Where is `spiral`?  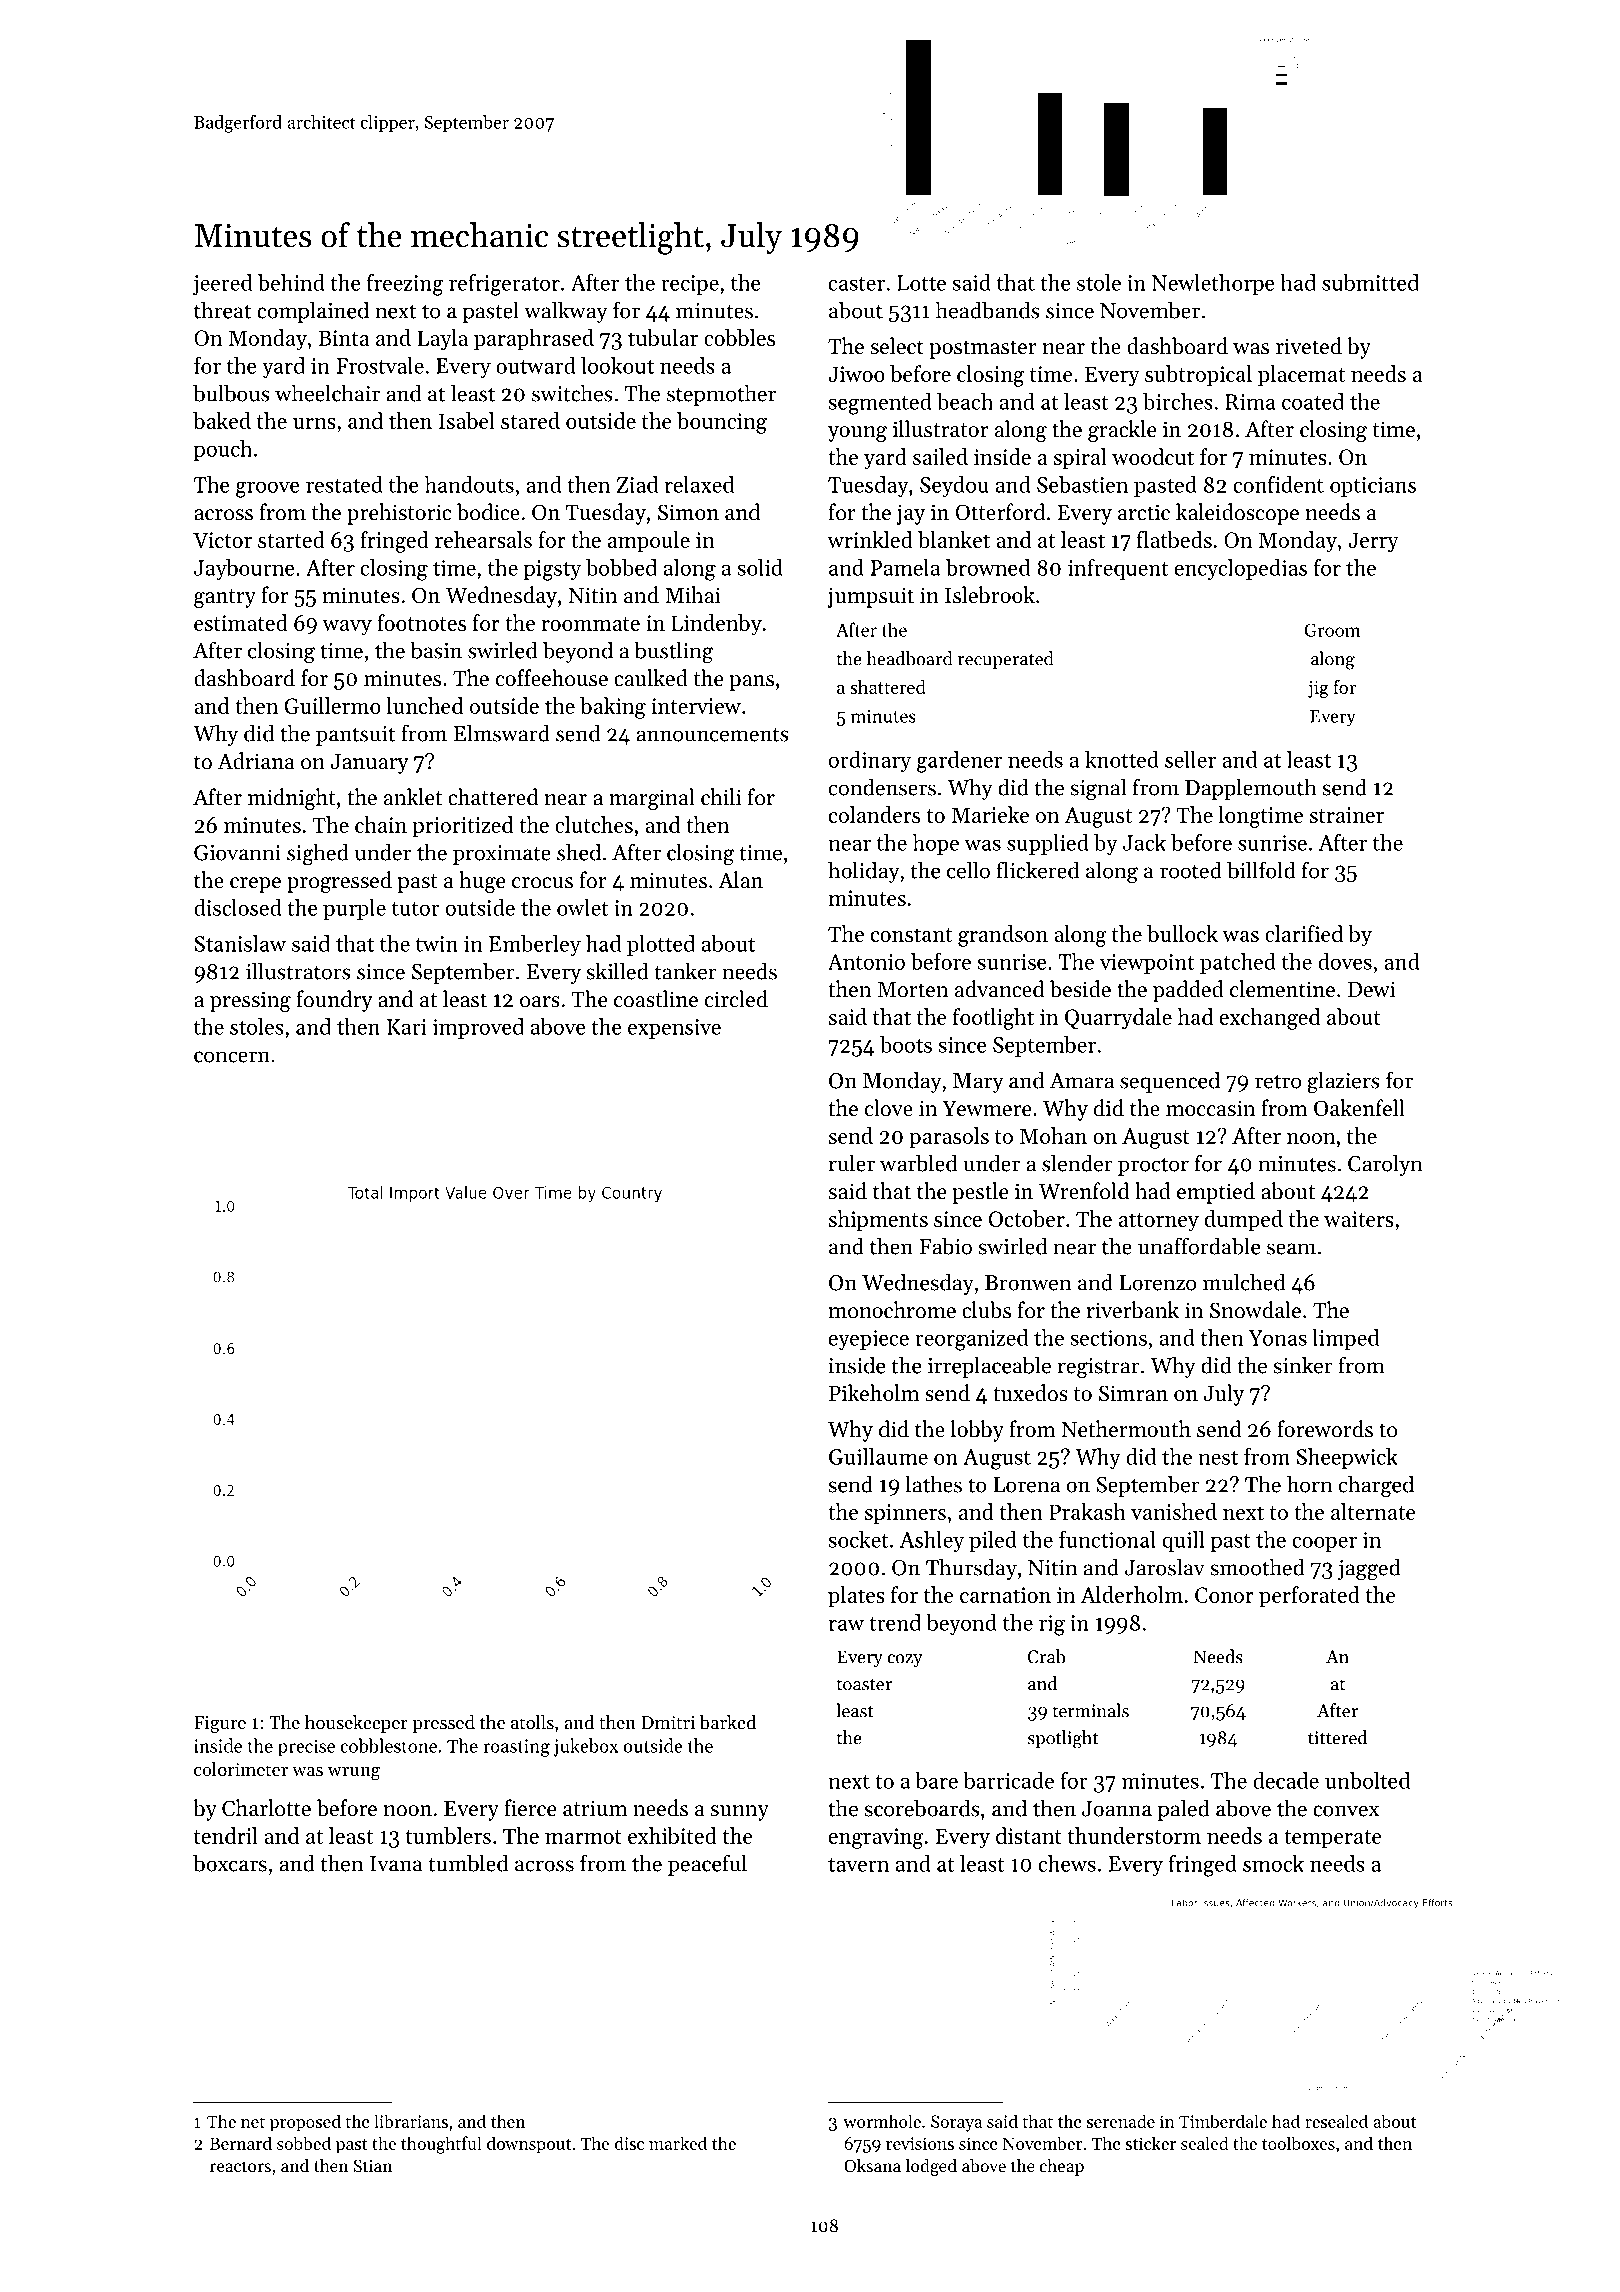
spiral is located at coordinates (1080, 459).
